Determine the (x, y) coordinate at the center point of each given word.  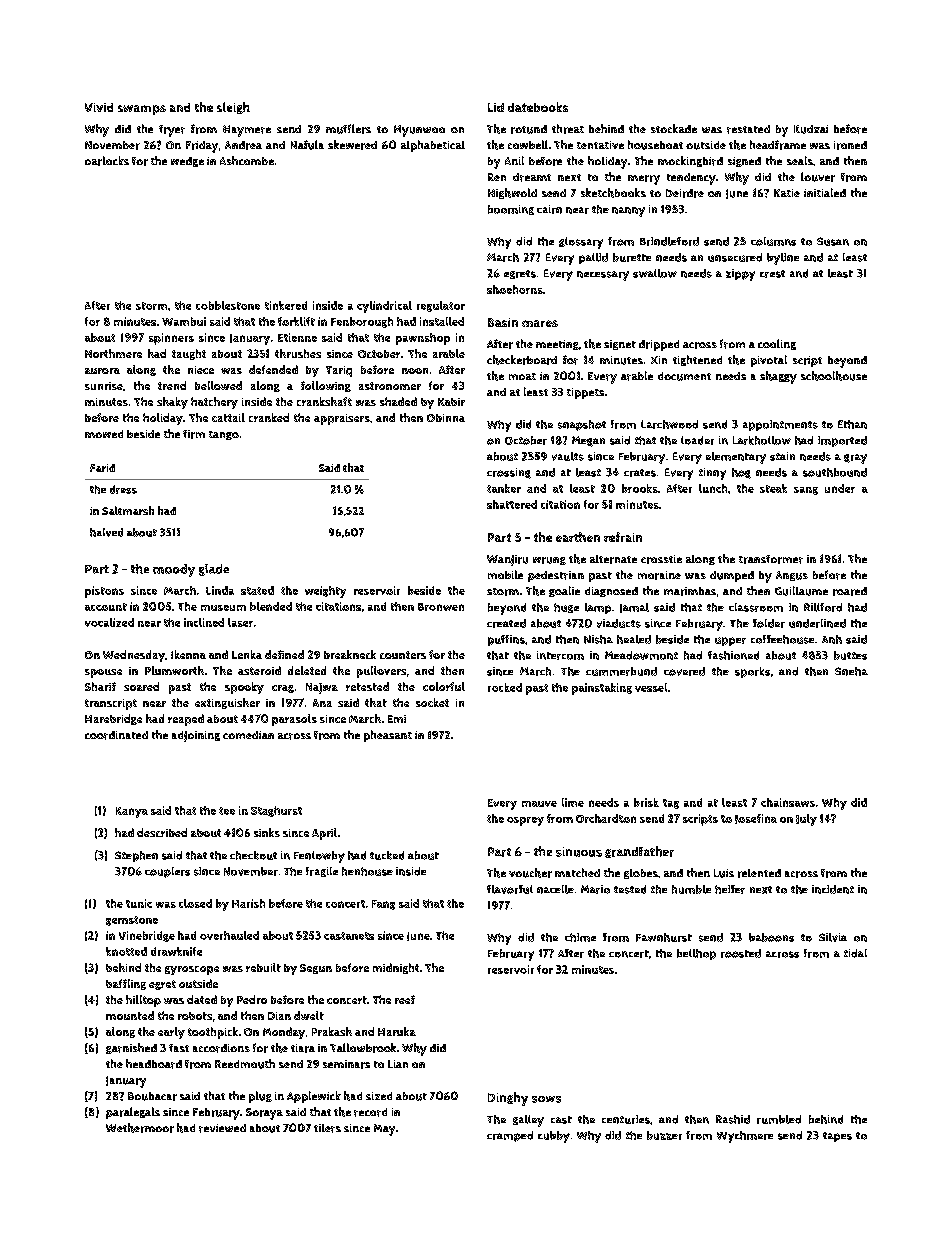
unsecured (735, 257)
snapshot (582, 425)
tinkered (286, 305)
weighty (325, 592)
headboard (154, 1064)
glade (214, 570)
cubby (554, 1137)
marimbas (690, 591)
